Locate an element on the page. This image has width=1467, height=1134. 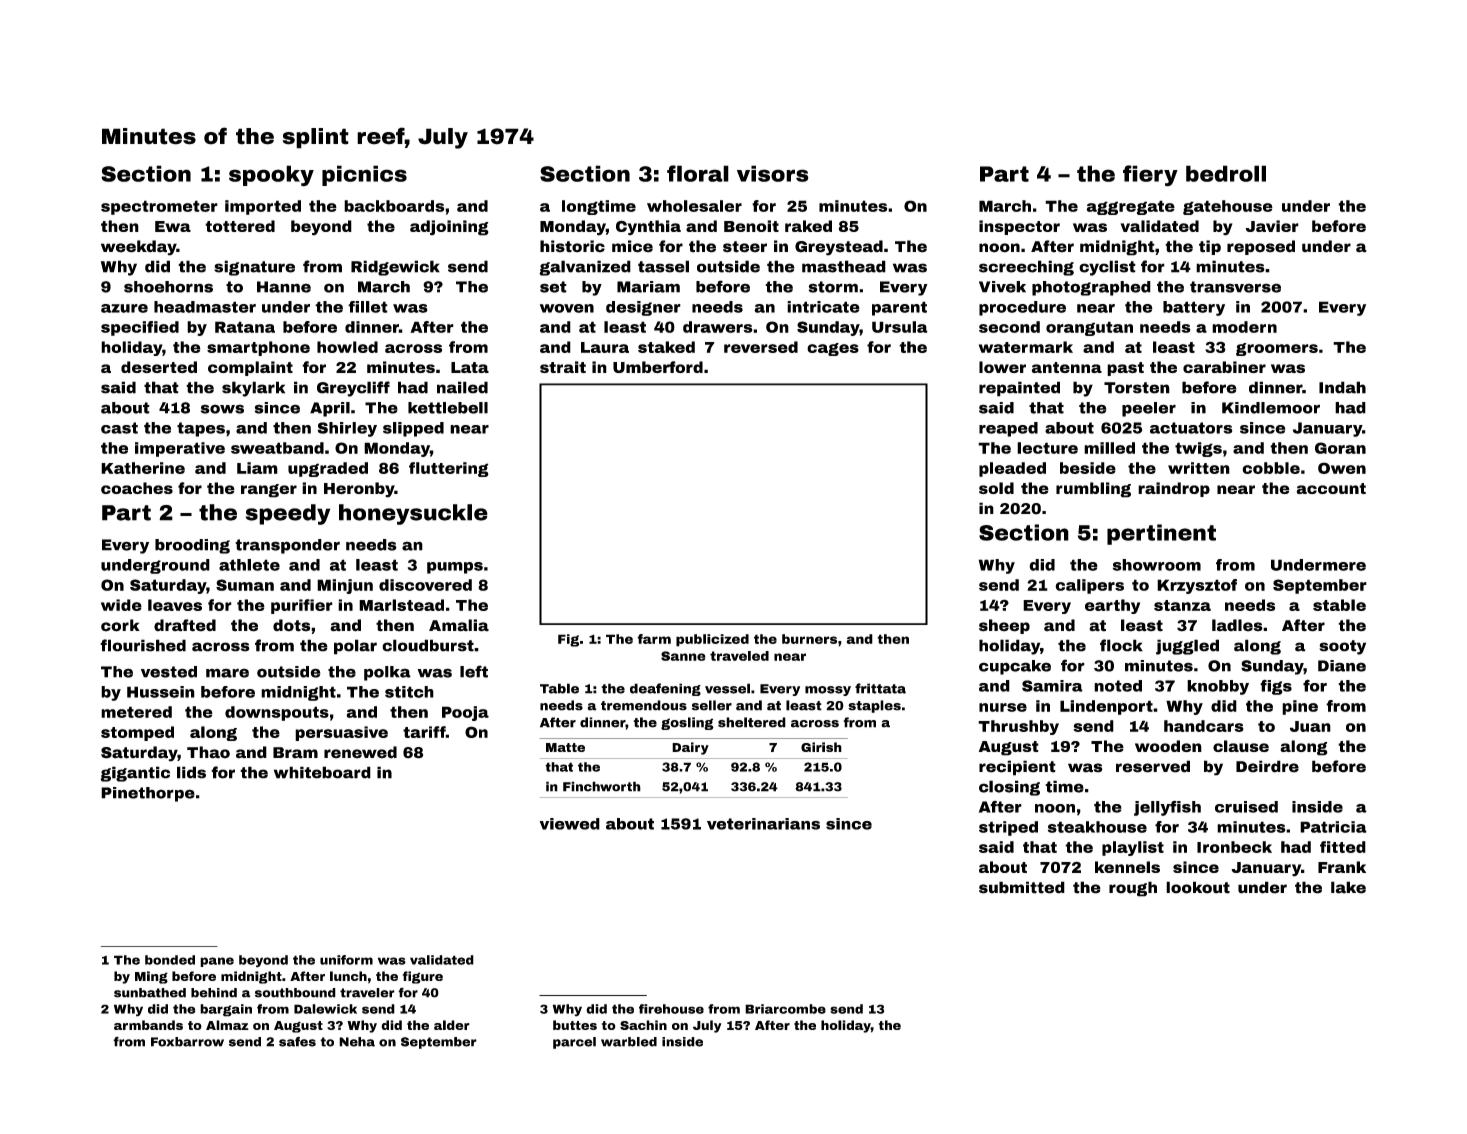
cast is located at coordinates (119, 428).
